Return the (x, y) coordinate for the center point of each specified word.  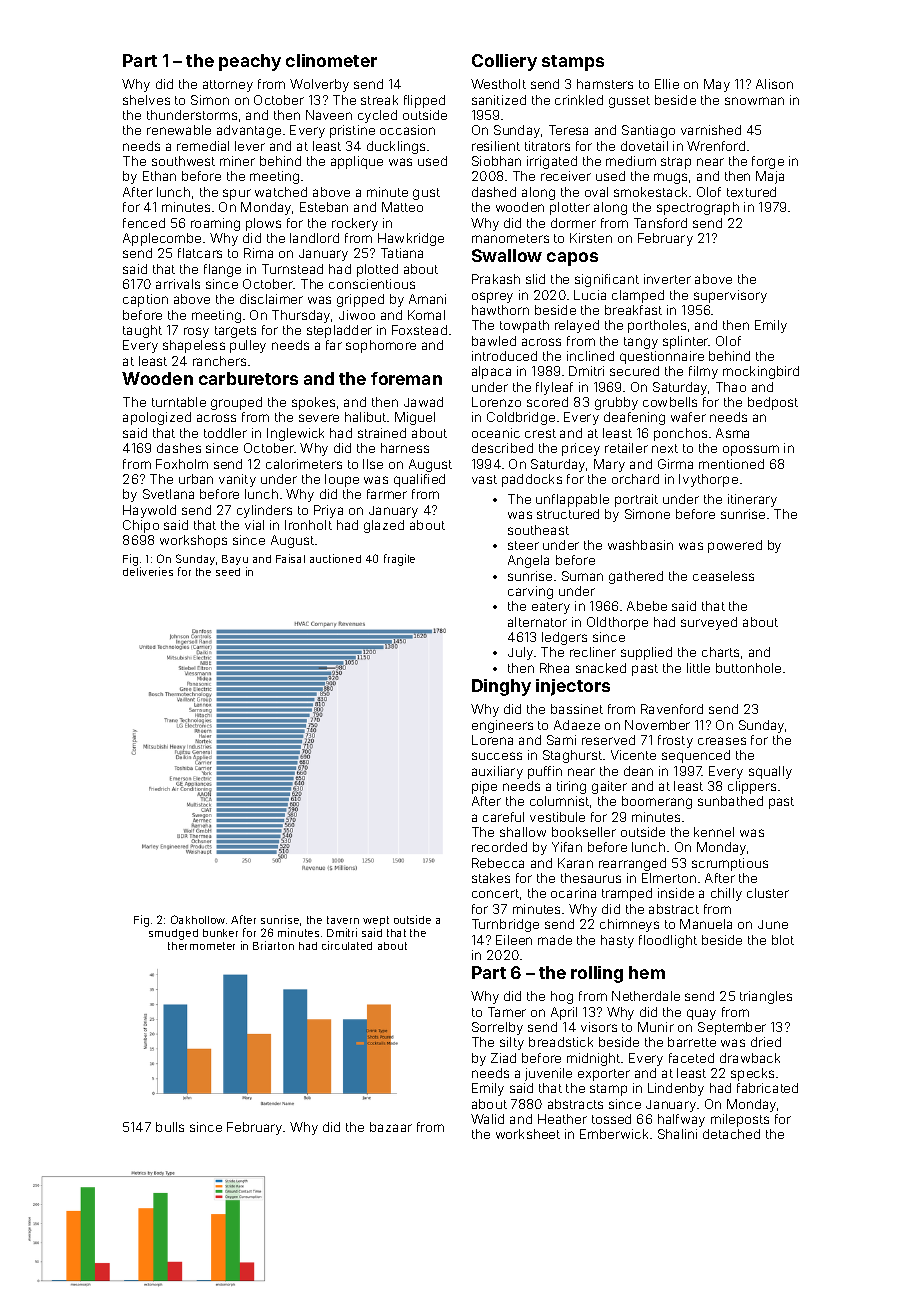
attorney (228, 86)
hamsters (605, 84)
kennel (714, 832)
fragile (399, 560)
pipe (484, 787)
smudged (173, 934)
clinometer (331, 60)
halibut (365, 417)
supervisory (730, 296)
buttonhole (748, 668)
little (698, 668)
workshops (193, 541)
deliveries (148, 571)
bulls (170, 1127)
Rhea (554, 668)
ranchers (219, 361)
